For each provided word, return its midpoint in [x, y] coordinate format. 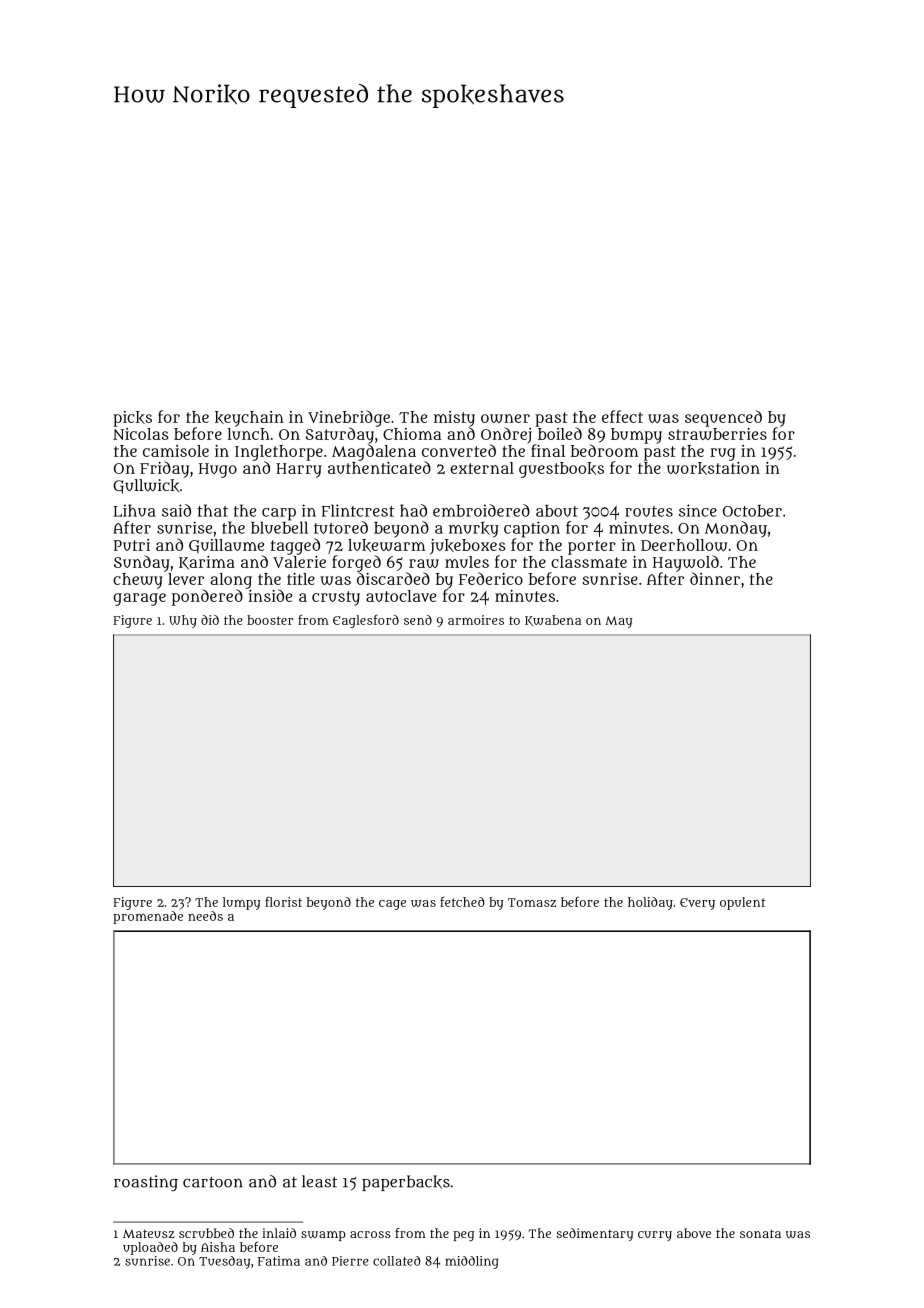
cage [392, 905]
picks [132, 419]
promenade [148, 917]
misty [454, 419]
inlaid [279, 1233]
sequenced [723, 418]
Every [697, 904]
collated [397, 1261]
